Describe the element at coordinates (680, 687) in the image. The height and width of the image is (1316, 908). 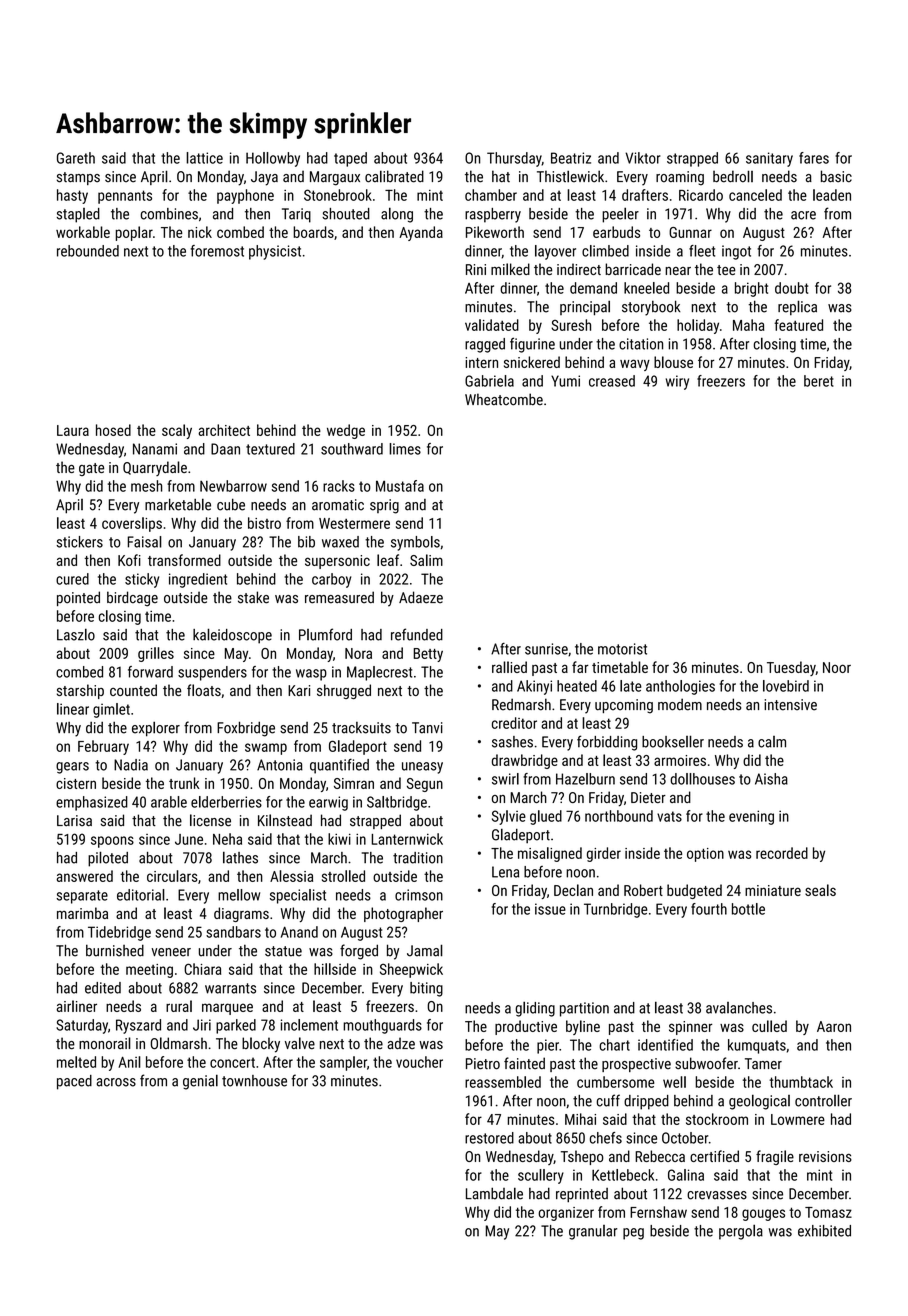
I see `anthologies` at that location.
